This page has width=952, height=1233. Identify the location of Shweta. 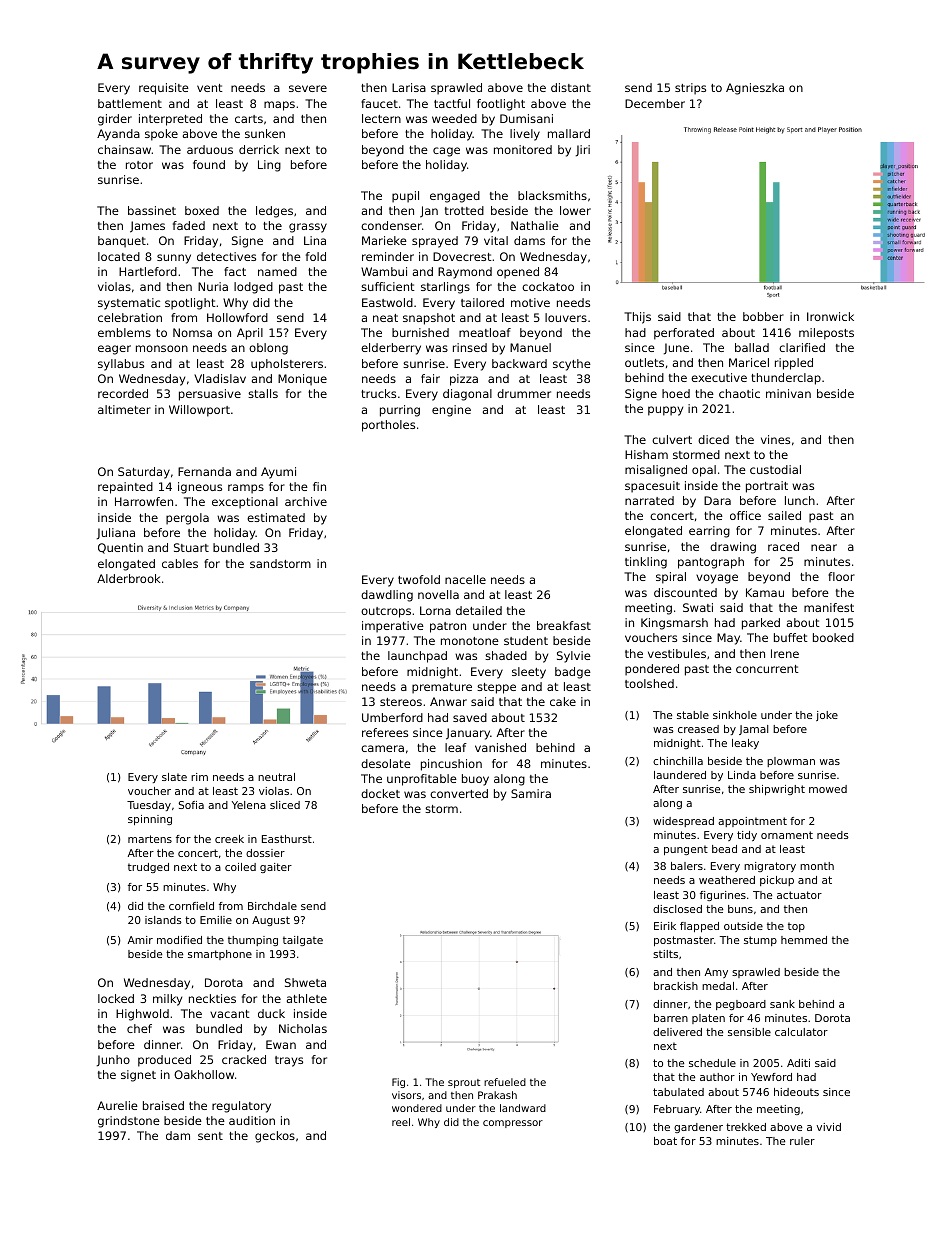
(305, 982).
